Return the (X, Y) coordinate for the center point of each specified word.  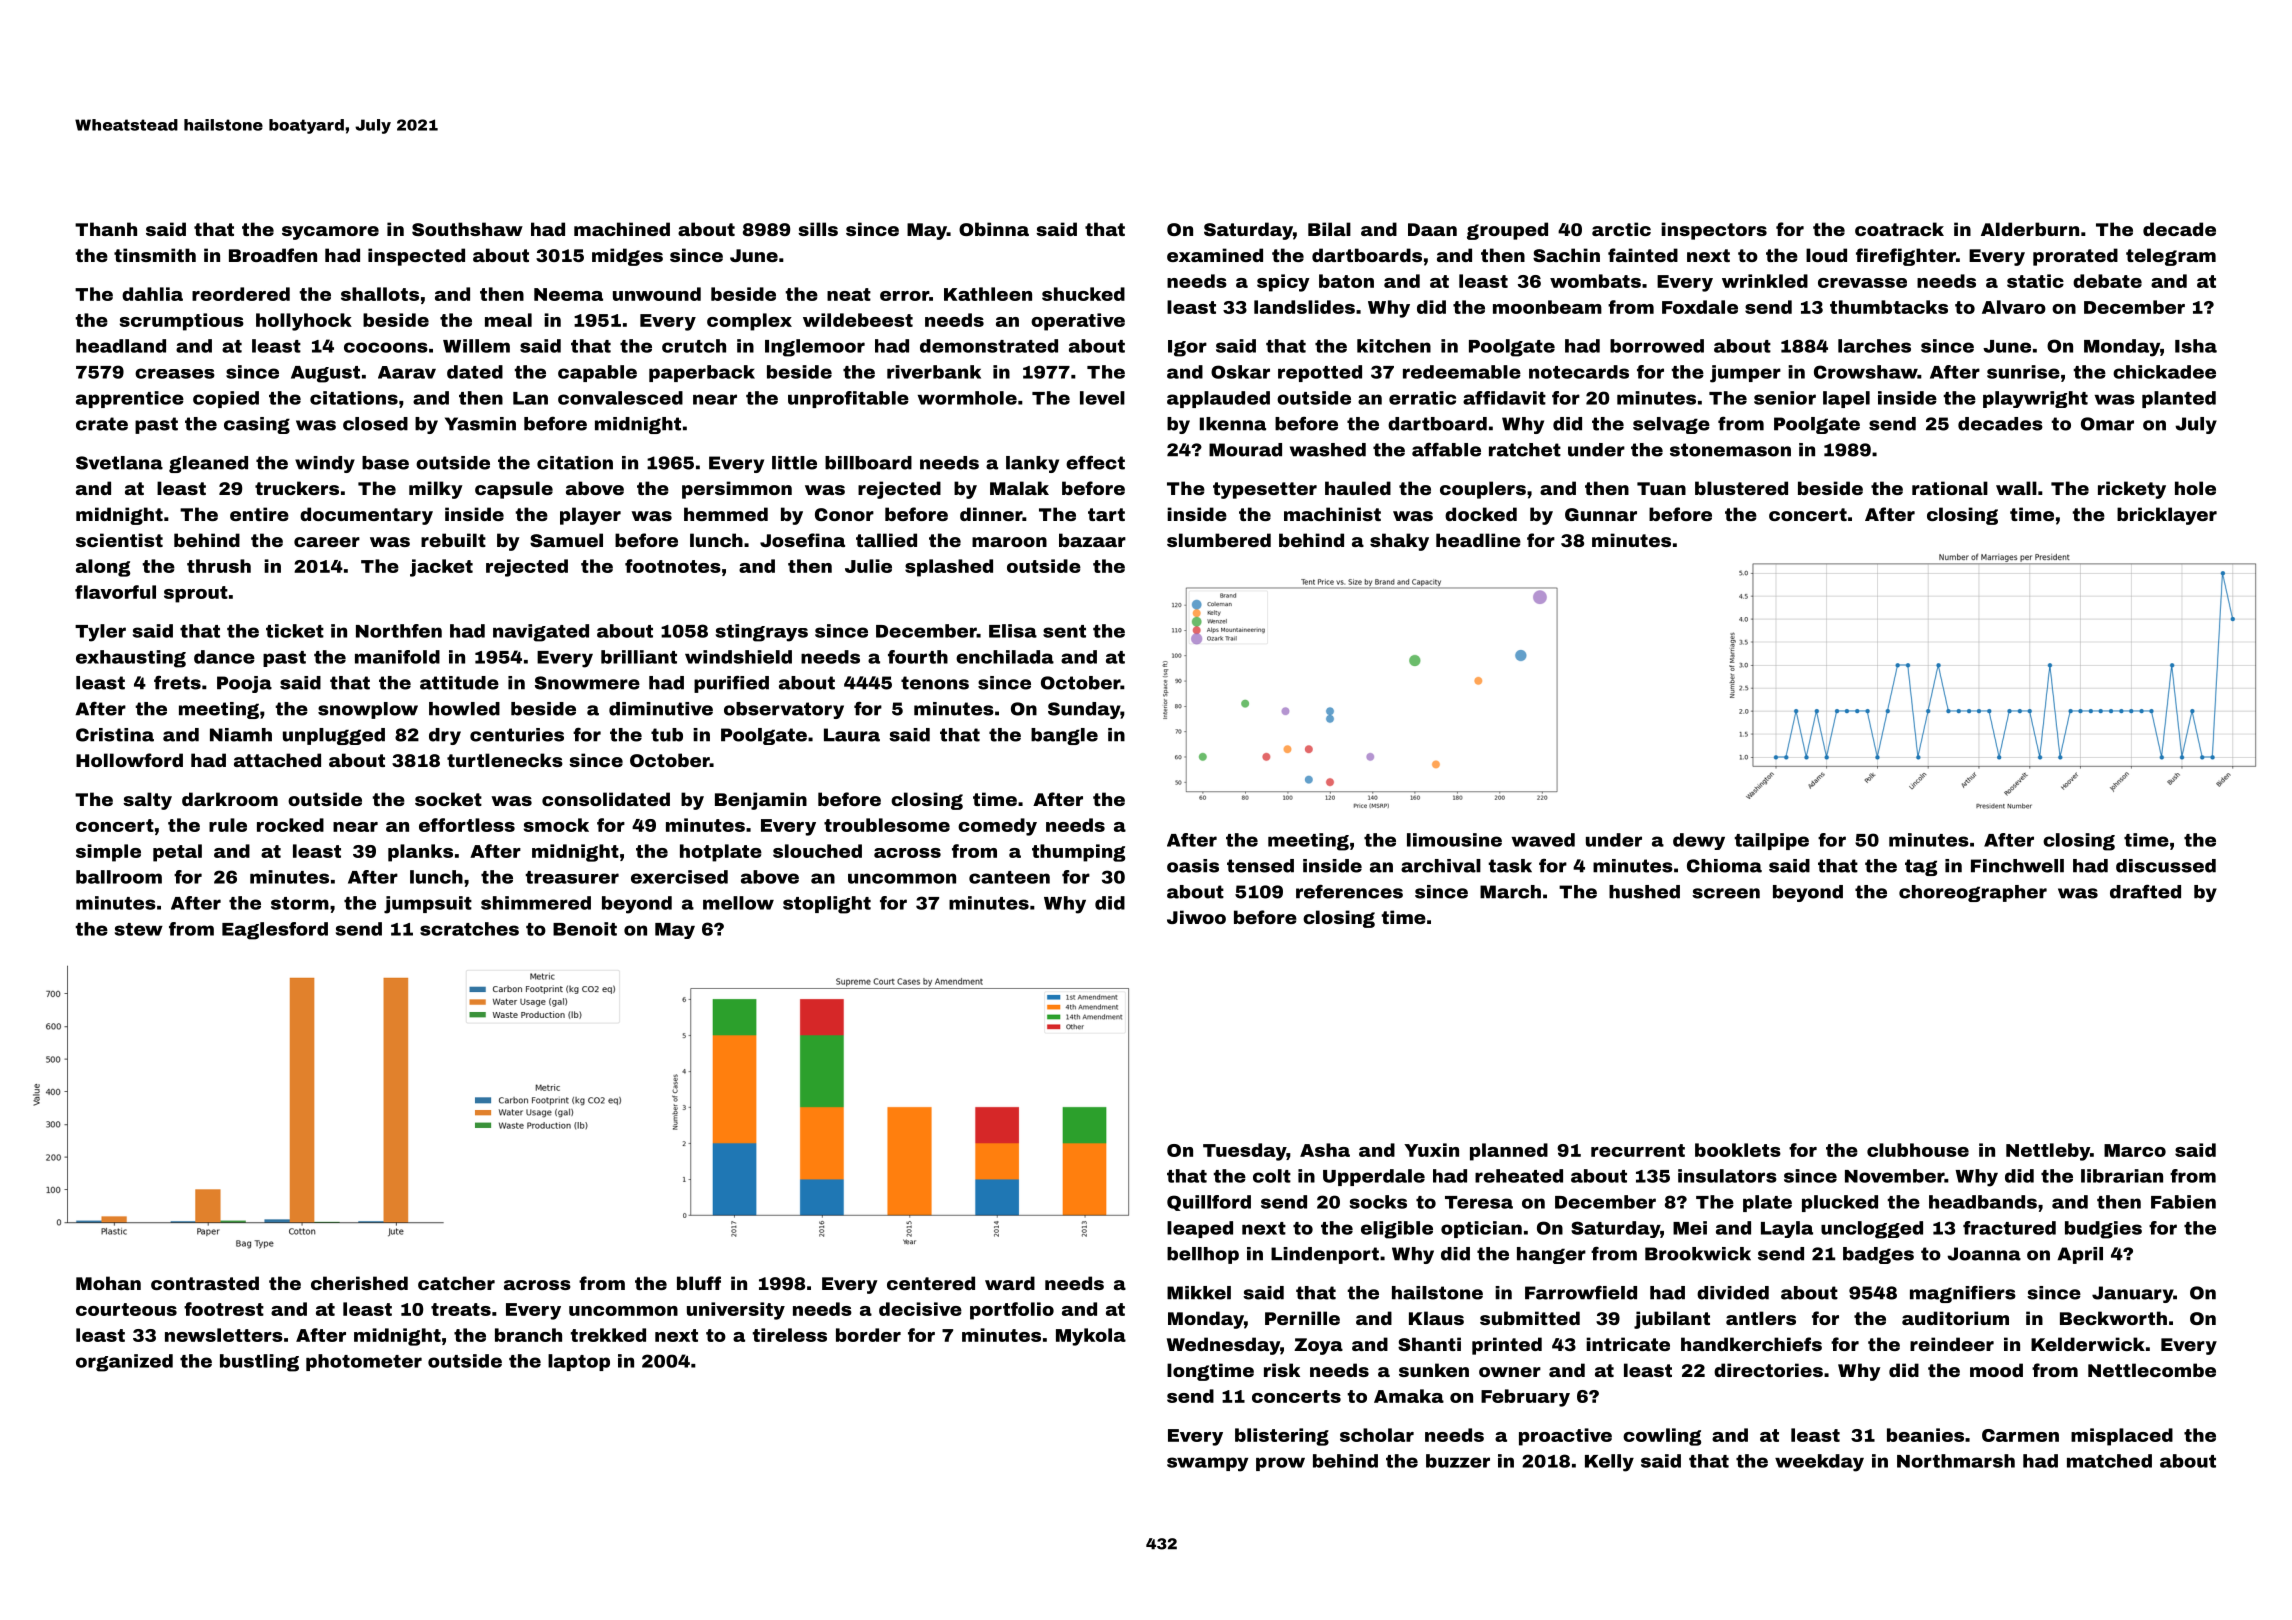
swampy (1207, 1464)
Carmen (2020, 1435)
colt (1272, 1176)
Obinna (994, 229)
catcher (456, 1283)
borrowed (1657, 346)
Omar (2107, 424)
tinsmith (155, 255)
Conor (844, 514)
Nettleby (2048, 1152)
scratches (469, 929)
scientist (119, 540)
